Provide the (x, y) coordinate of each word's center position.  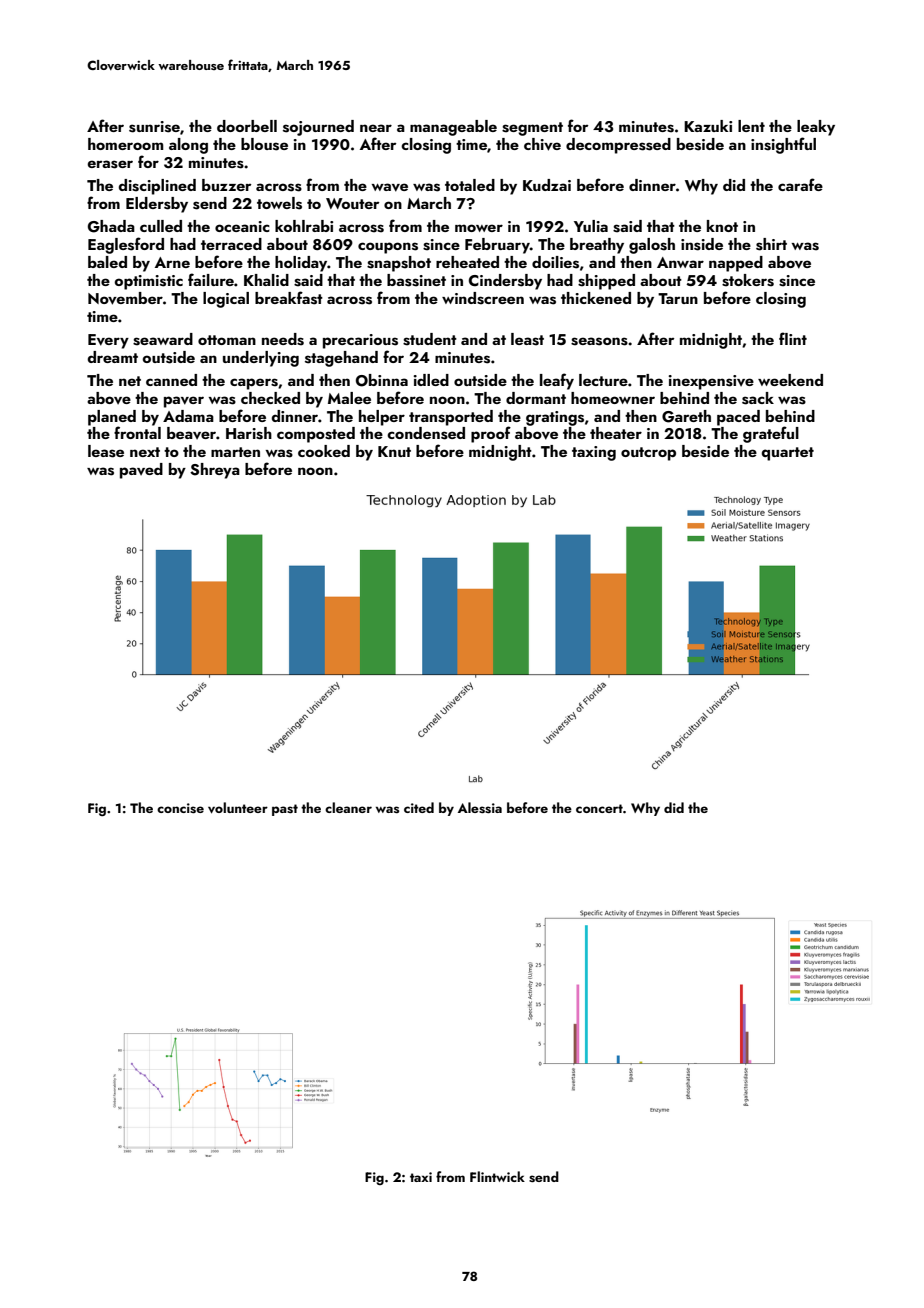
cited (419, 807)
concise (180, 808)
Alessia (480, 807)
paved (141, 471)
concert (599, 808)
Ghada (111, 226)
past (285, 810)
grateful (771, 434)
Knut (394, 451)
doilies (555, 262)
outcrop (648, 454)
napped (736, 264)
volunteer (238, 808)
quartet (787, 454)
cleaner (348, 807)
